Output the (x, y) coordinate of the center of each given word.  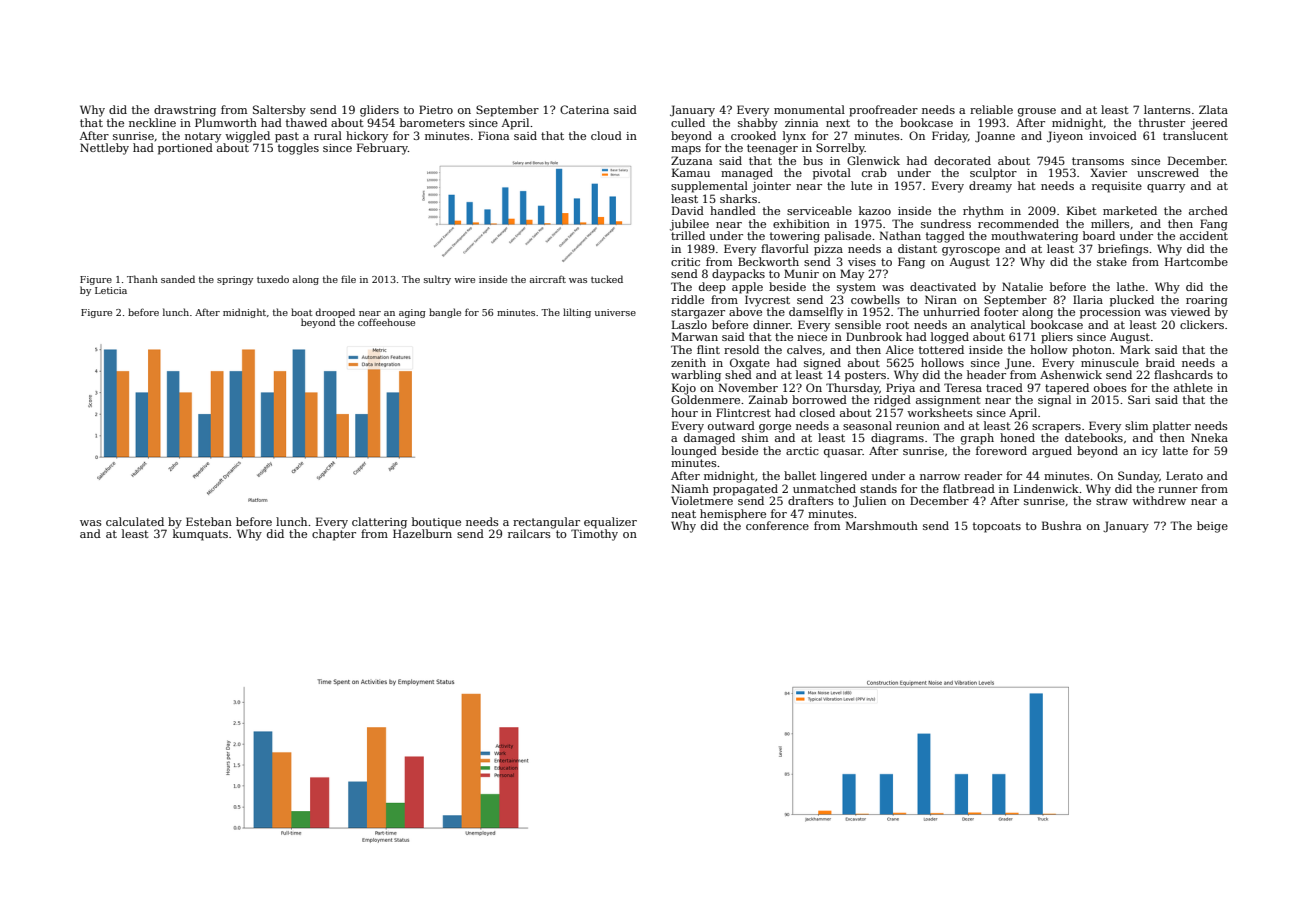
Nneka (1209, 437)
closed (817, 412)
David (688, 210)
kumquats (200, 535)
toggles (298, 149)
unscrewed (1168, 172)
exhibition (801, 223)
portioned (185, 149)
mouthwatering (1034, 237)
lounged (694, 452)
